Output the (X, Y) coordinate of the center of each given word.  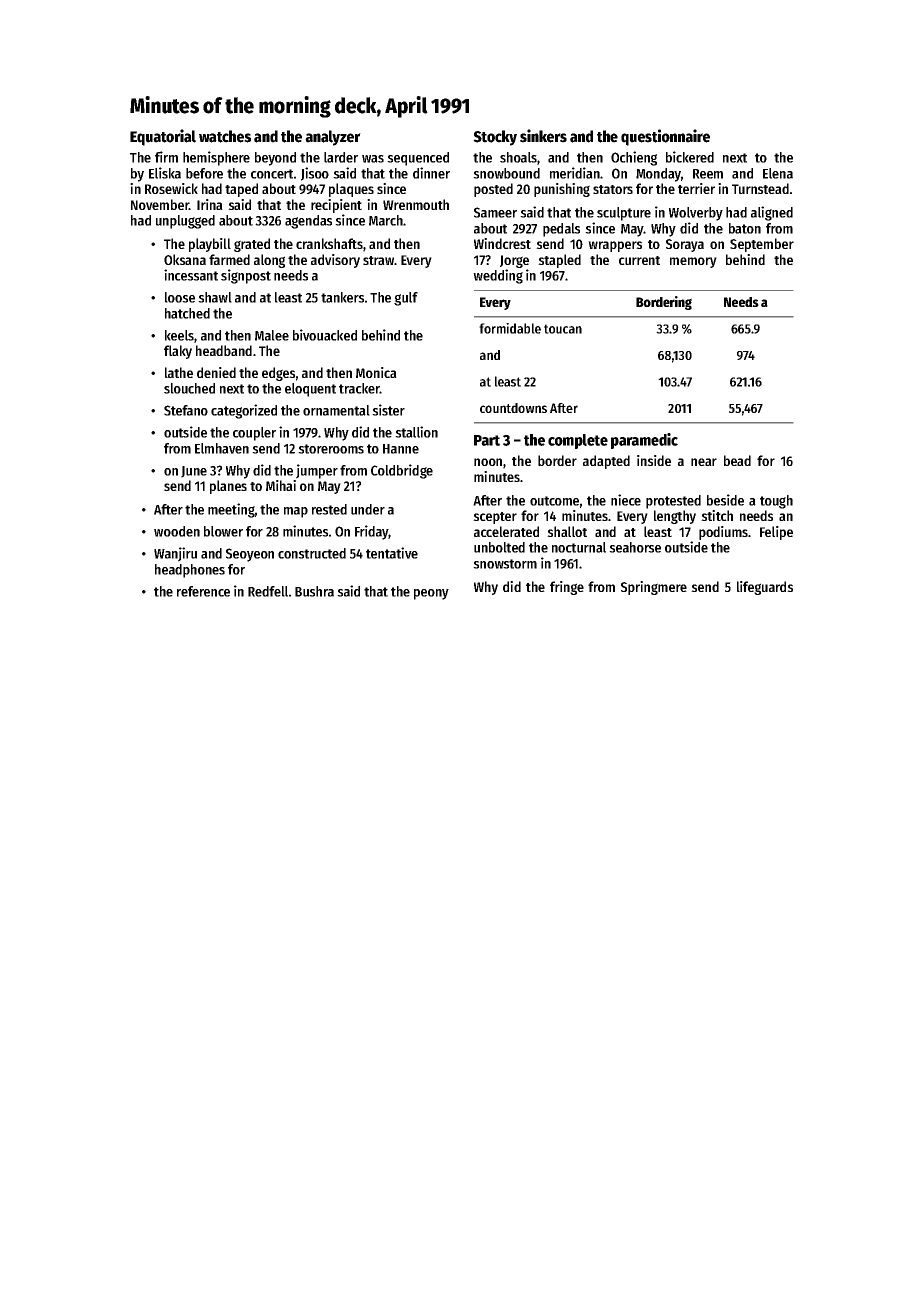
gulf (406, 299)
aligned (772, 213)
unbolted (499, 547)
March (386, 220)
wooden (177, 531)
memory (693, 262)
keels (179, 335)
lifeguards (765, 588)
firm (166, 157)
